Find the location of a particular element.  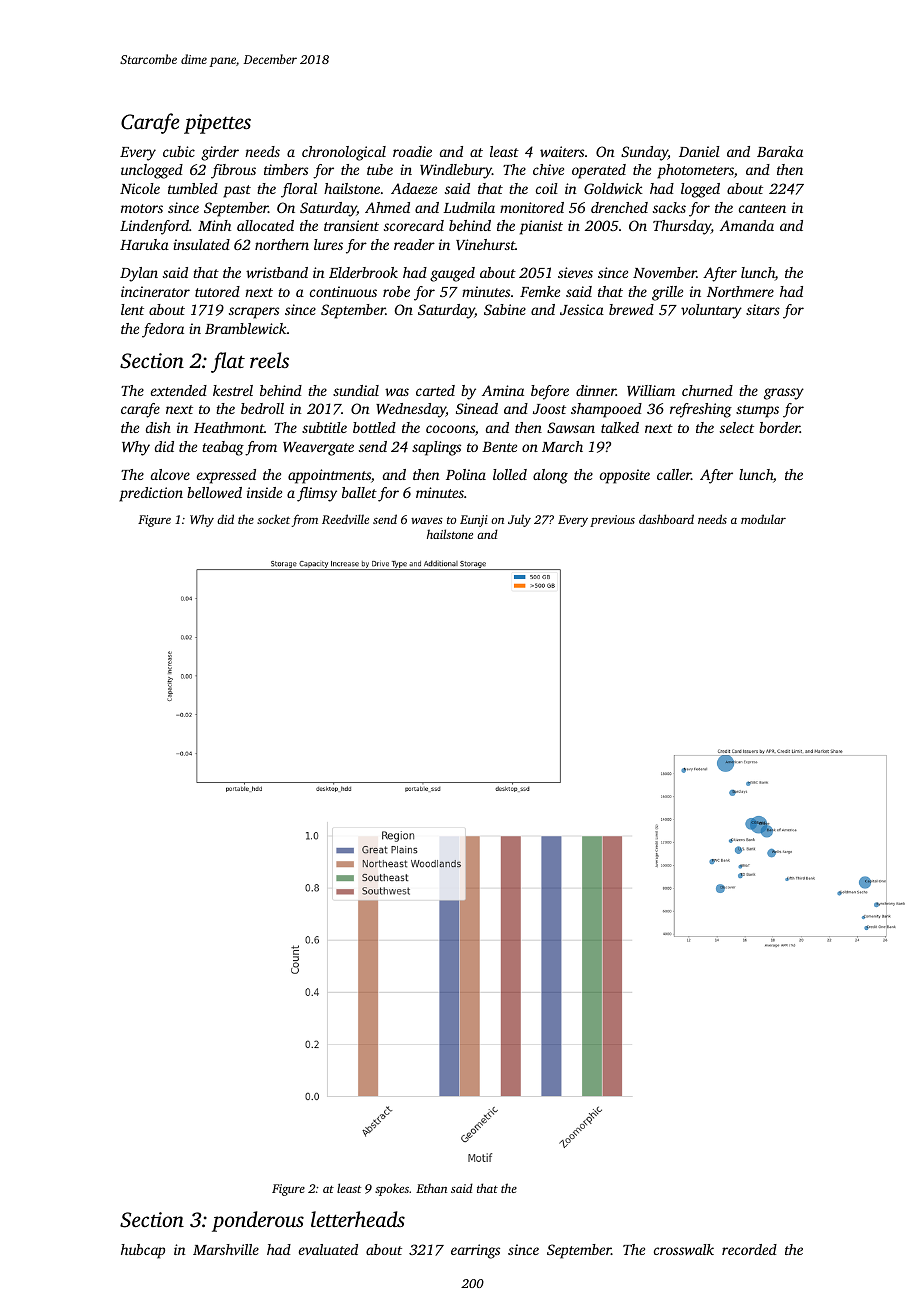

Nicole is located at coordinates (140, 188).
